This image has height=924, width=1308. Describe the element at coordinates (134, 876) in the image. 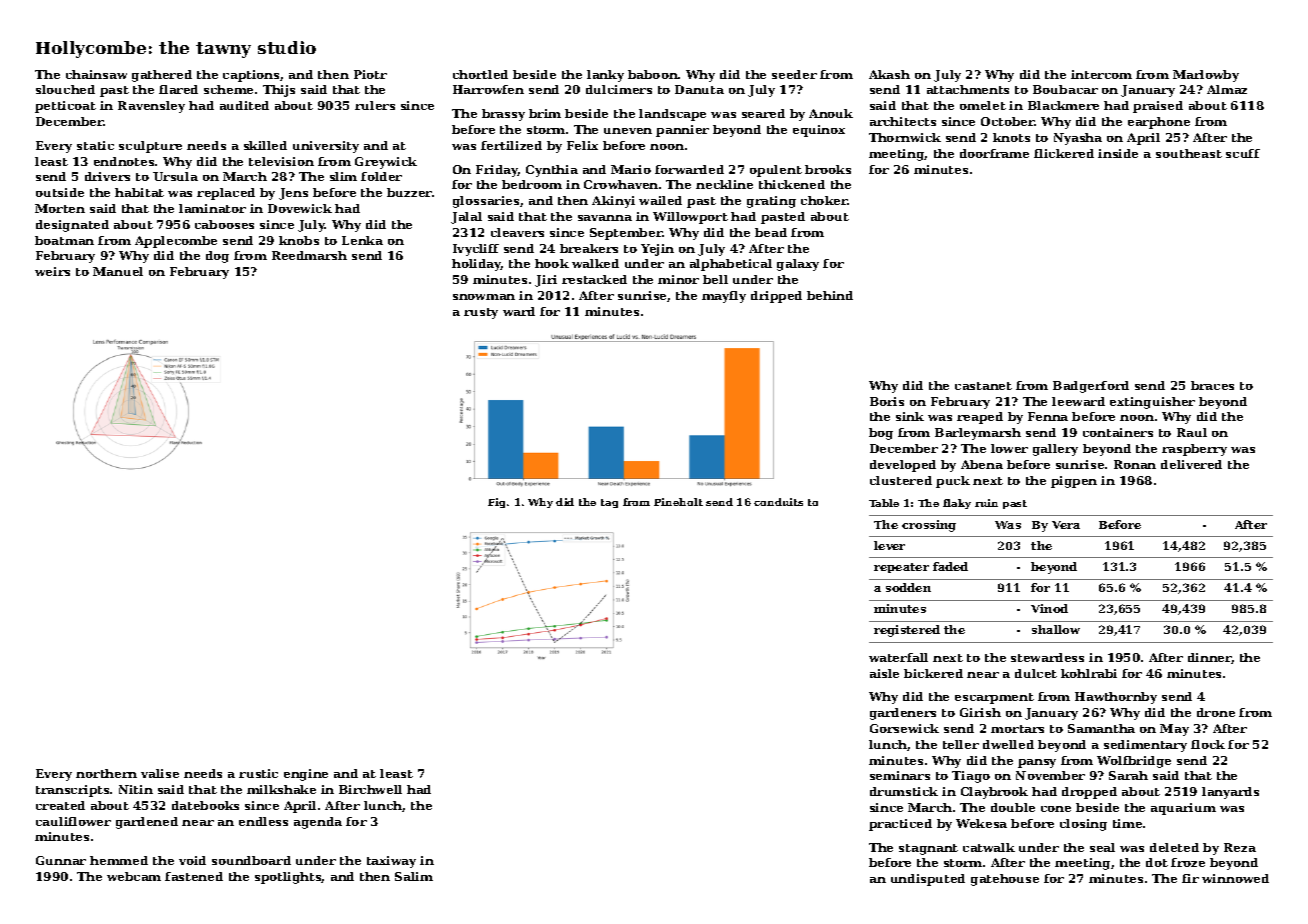

I see `webcam` at that location.
